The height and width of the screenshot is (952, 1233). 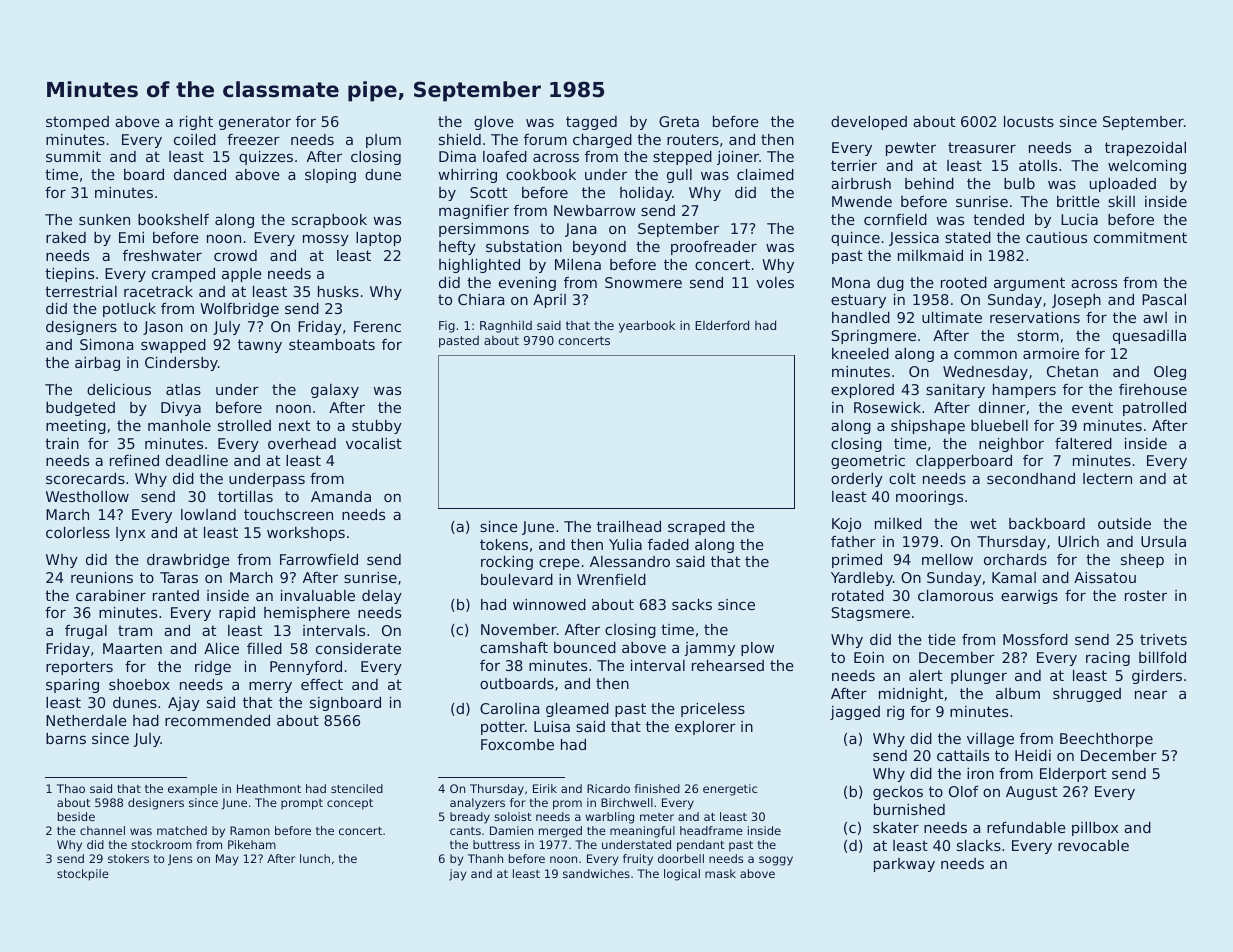 I want to click on right, so click(x=196, y=123).
